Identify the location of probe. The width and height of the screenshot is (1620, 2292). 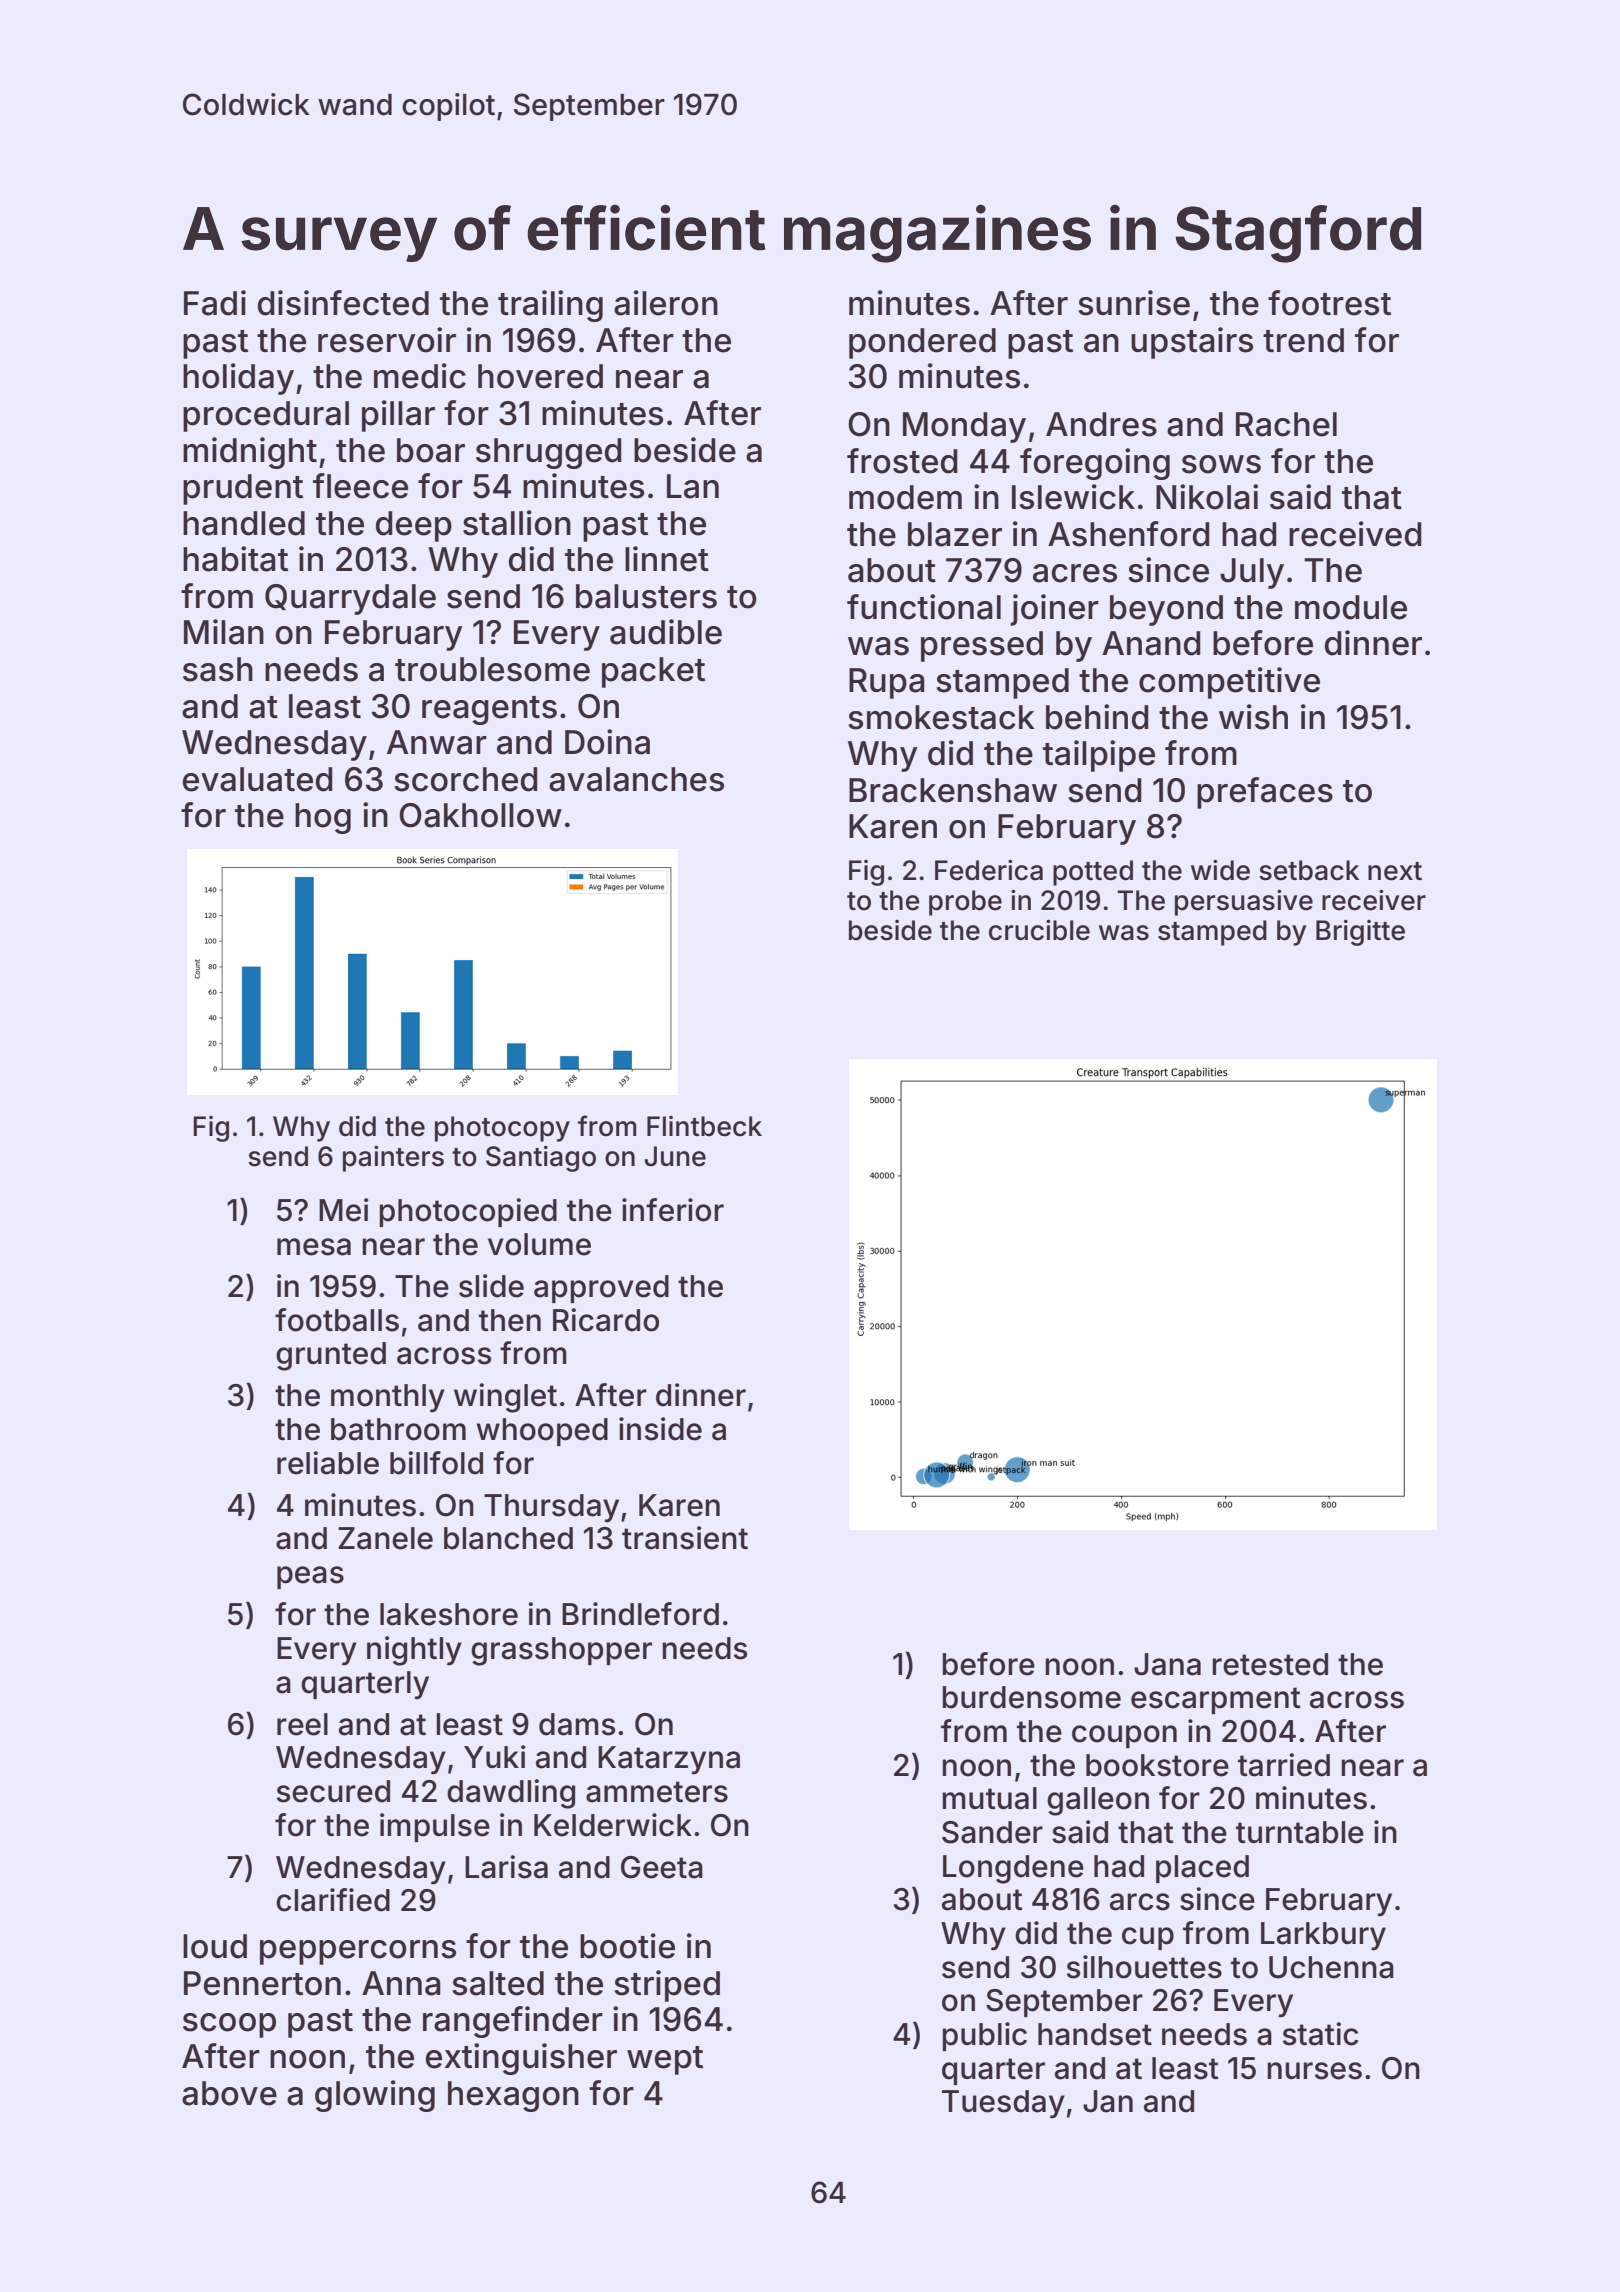
(965, 903).
